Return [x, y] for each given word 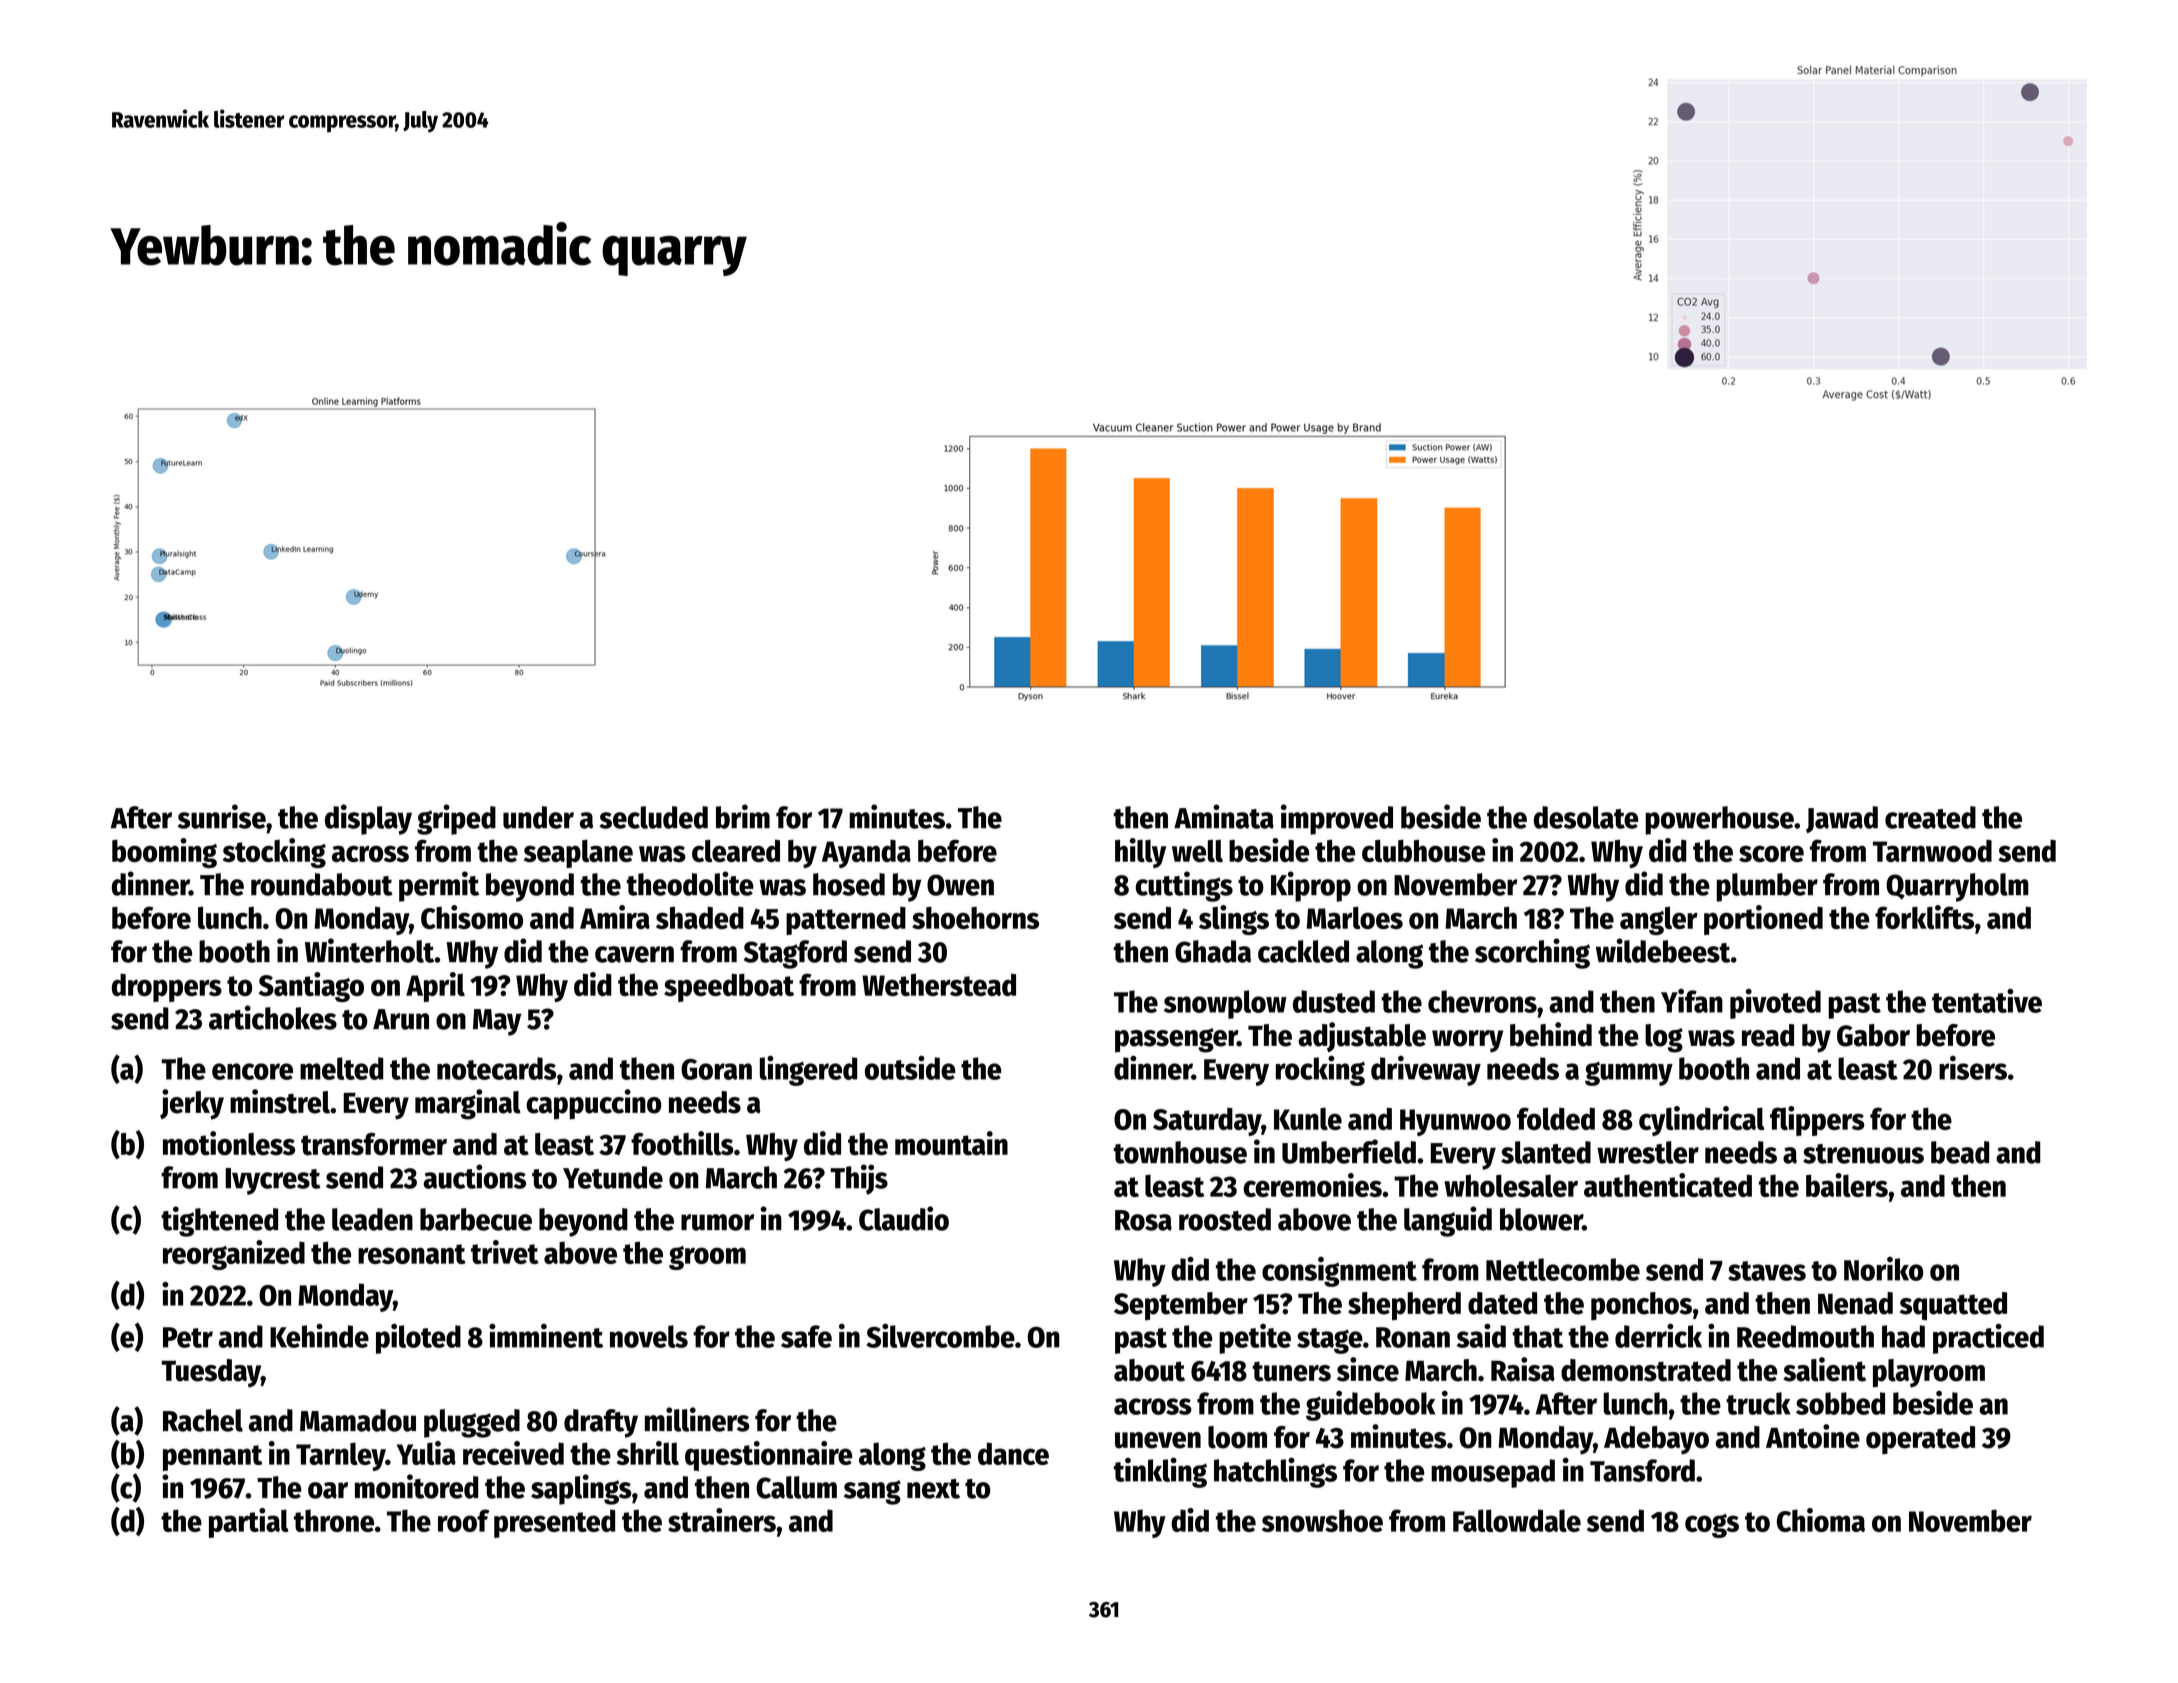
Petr [188, 1337]
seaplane [578, 854]
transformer [374, 1144]
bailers [1847, 1185]
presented [554, 1523]
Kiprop [1311, 886]
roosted [1225, 1219]
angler [1659, 921]
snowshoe [1322, 1520]
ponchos [1641, 1306]
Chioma [1821, 1520]
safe [806, 1336]
